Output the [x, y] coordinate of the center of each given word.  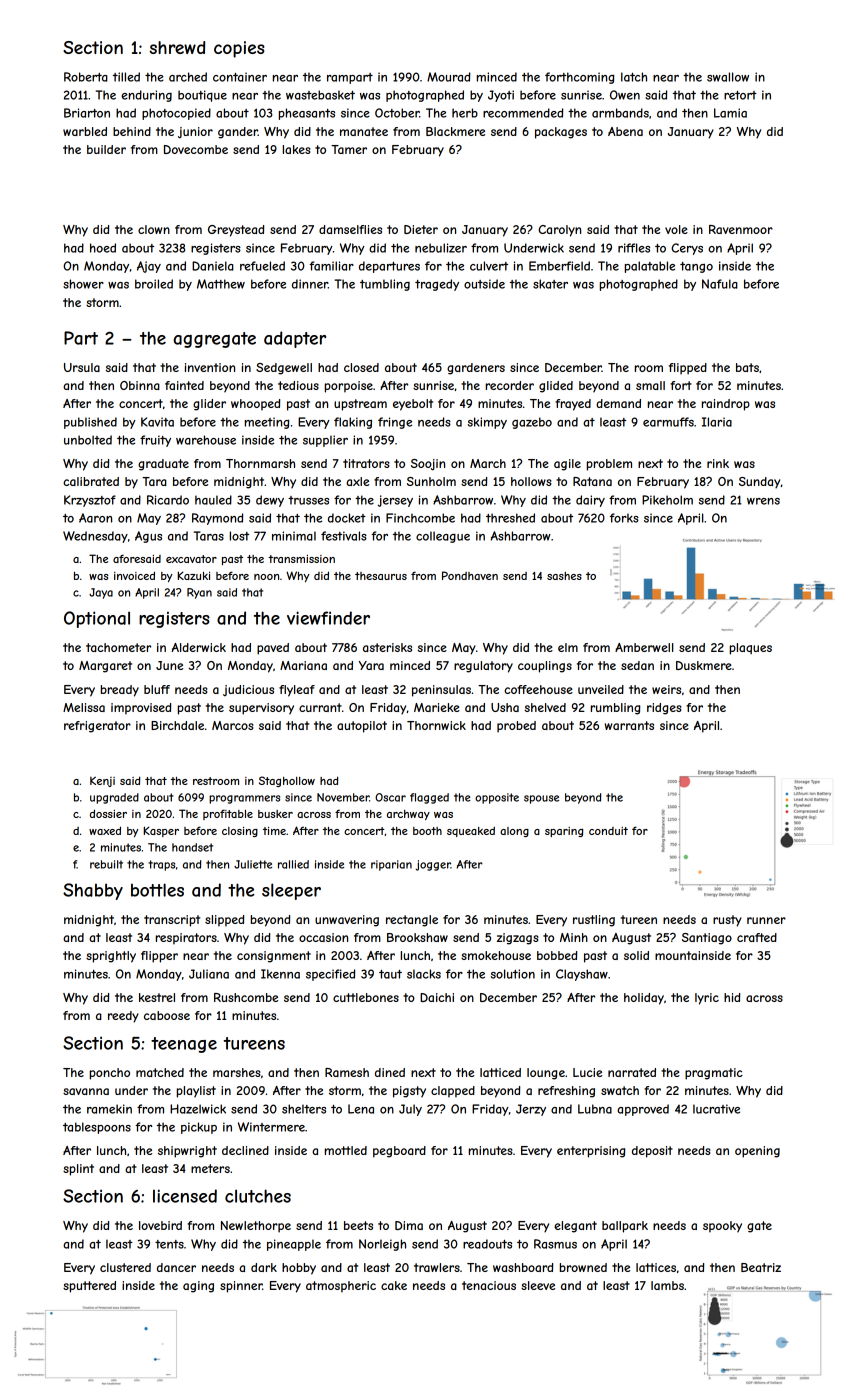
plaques [751, 649]
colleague [443, 537]
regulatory [483, 667]
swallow [728, 77]
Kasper [161, 831]
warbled [85, 131]
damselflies [350, 229]
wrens [763, 501]
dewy [270, 501]
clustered [125, 1267]
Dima [409, 1225]
